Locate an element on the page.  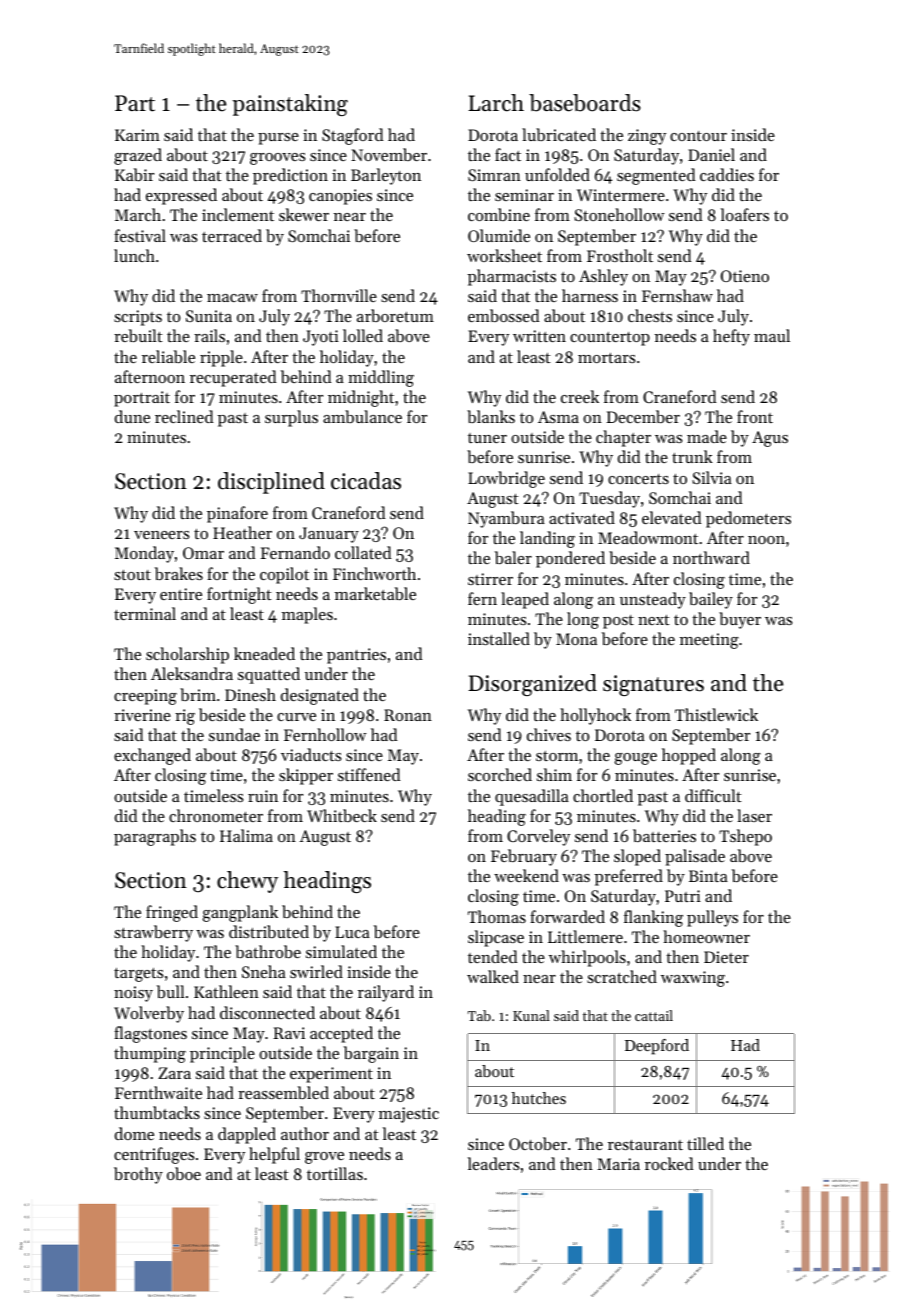
Kathleen is located at coordinates (226, 991).
